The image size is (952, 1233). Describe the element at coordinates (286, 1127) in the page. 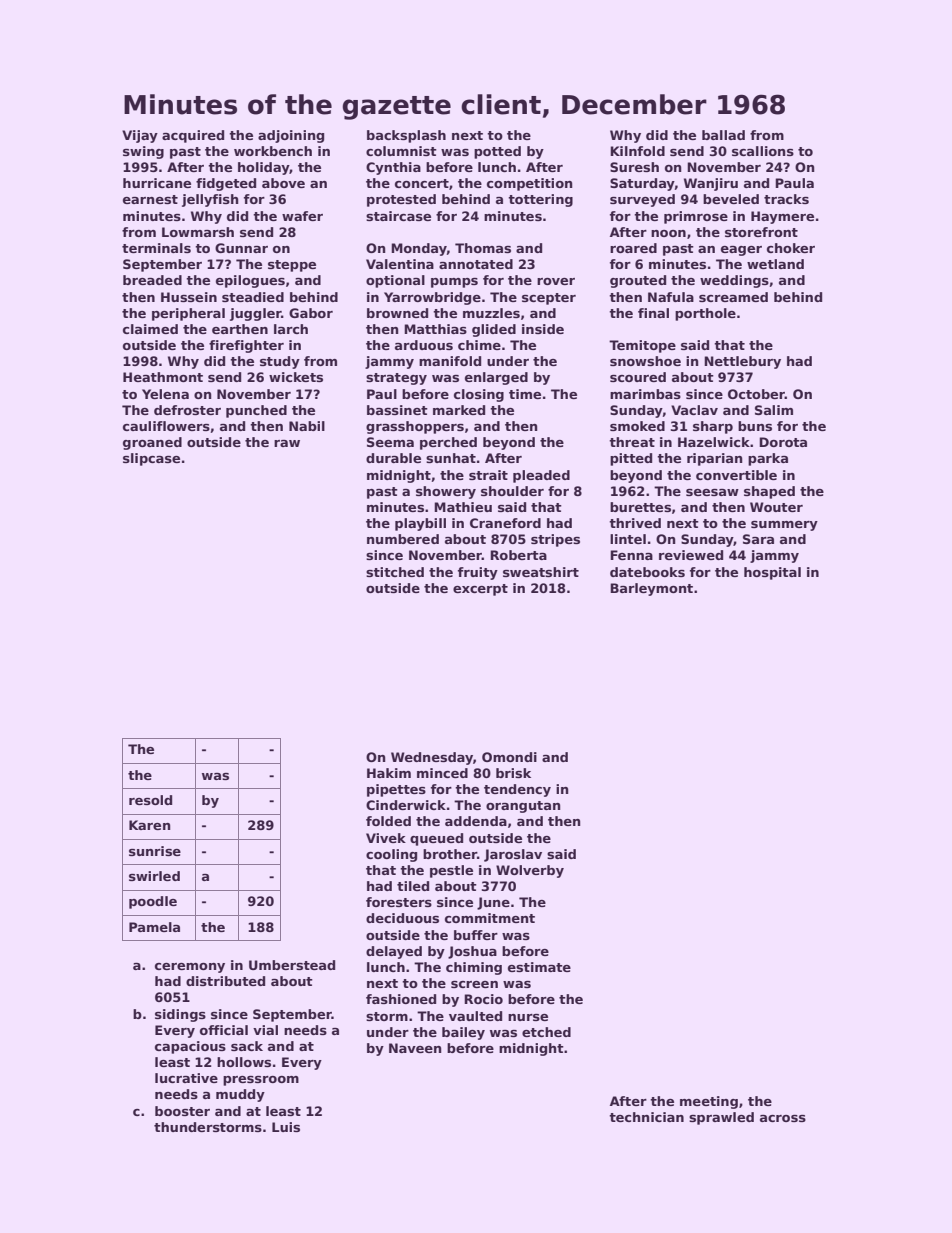

I see `Luis` at that location.
